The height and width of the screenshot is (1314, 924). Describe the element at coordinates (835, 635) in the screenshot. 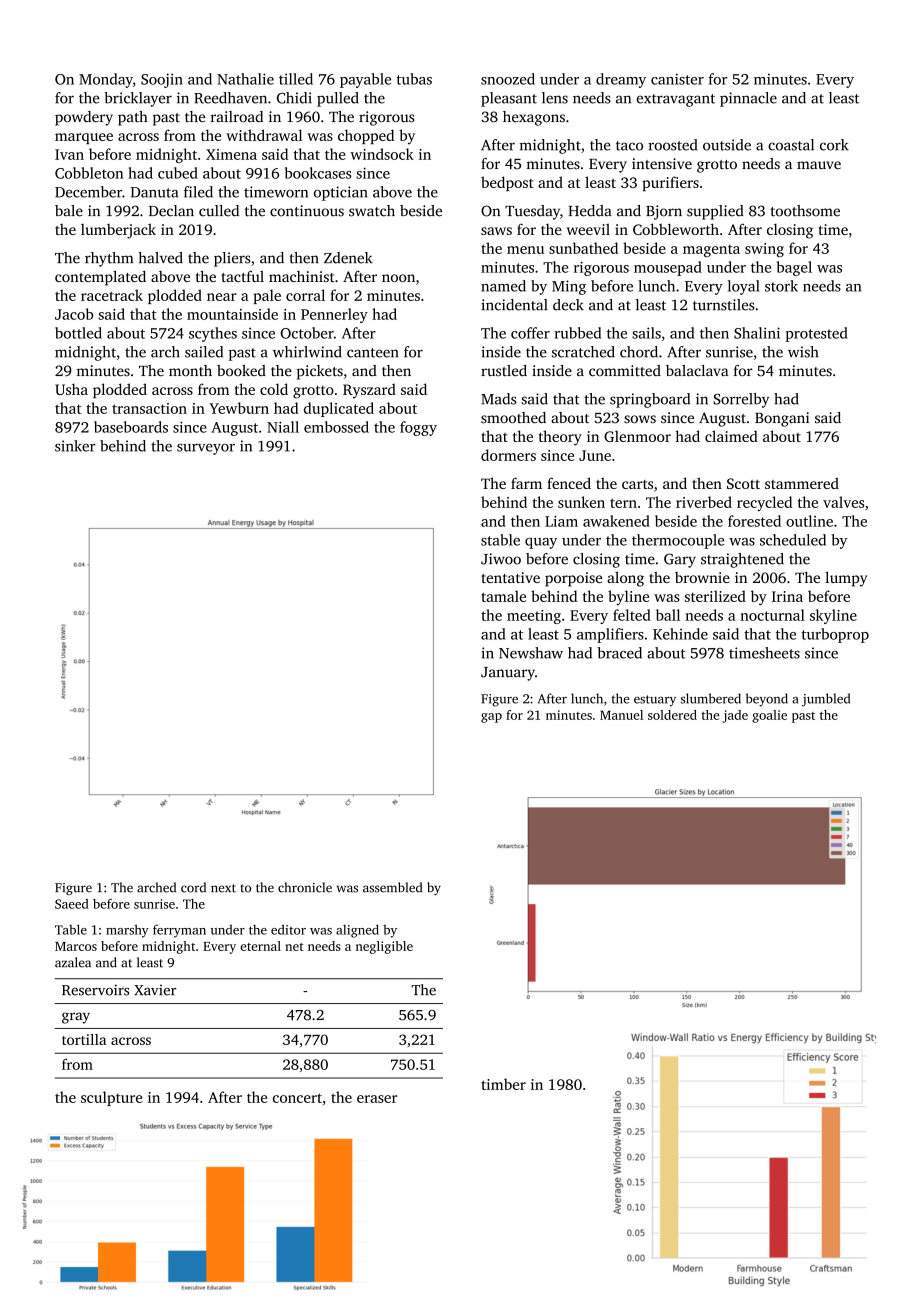

I see `turboprop` at that location.
